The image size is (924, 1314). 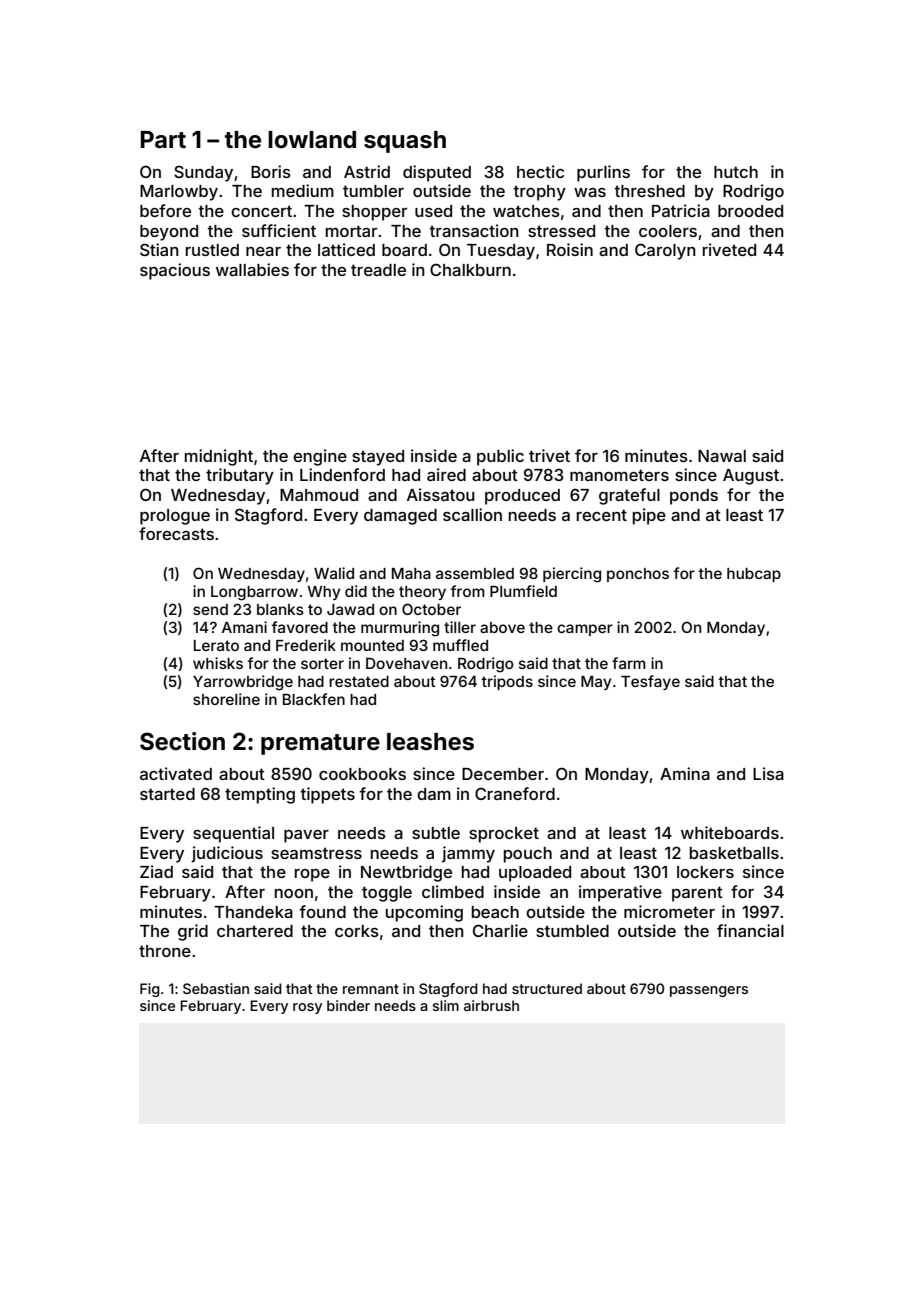 I want to click on hutch, so click(x=736, y=172).
